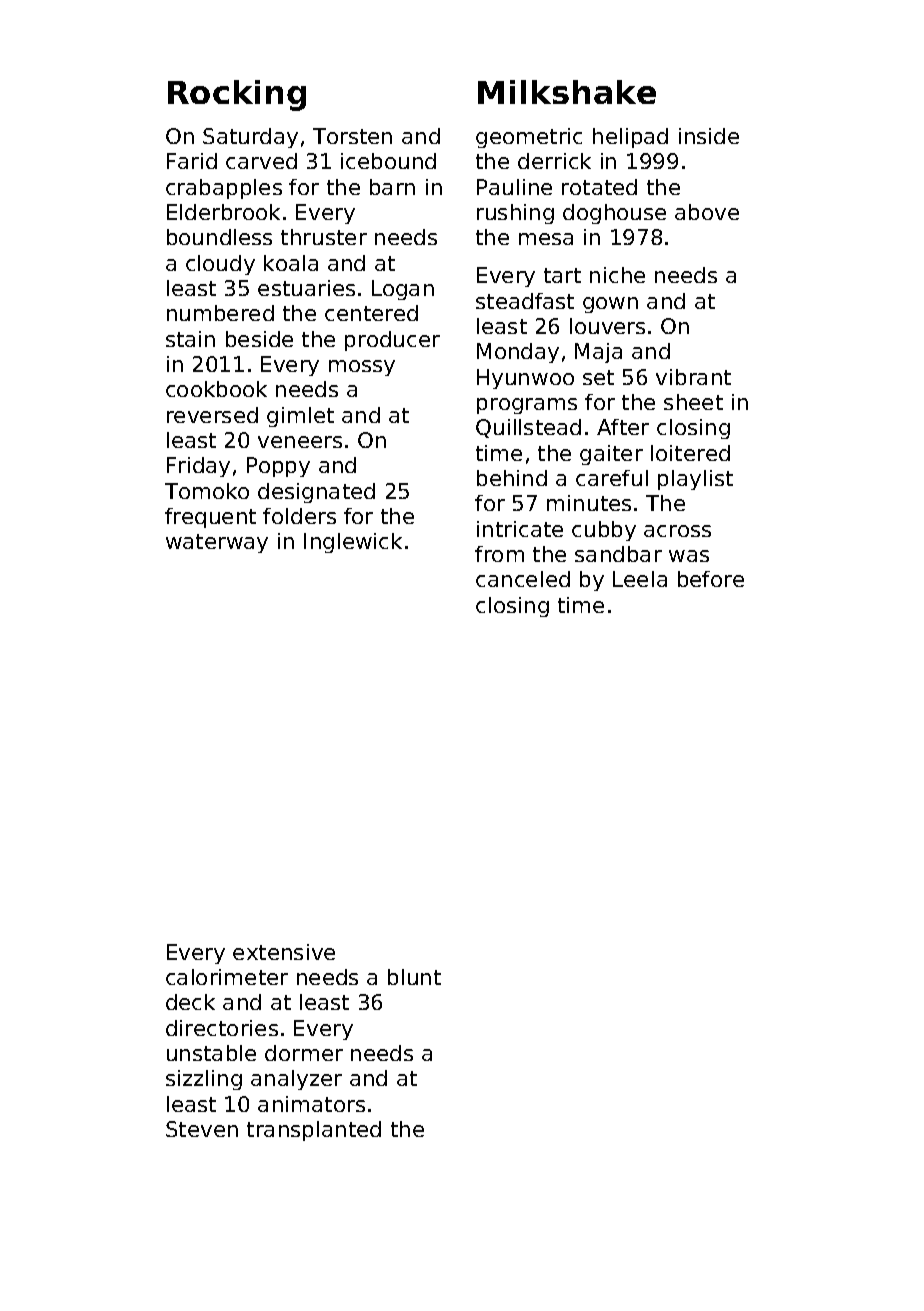 This page has width=924, height=1311. I want to click on waterway, so click(217, 543).
